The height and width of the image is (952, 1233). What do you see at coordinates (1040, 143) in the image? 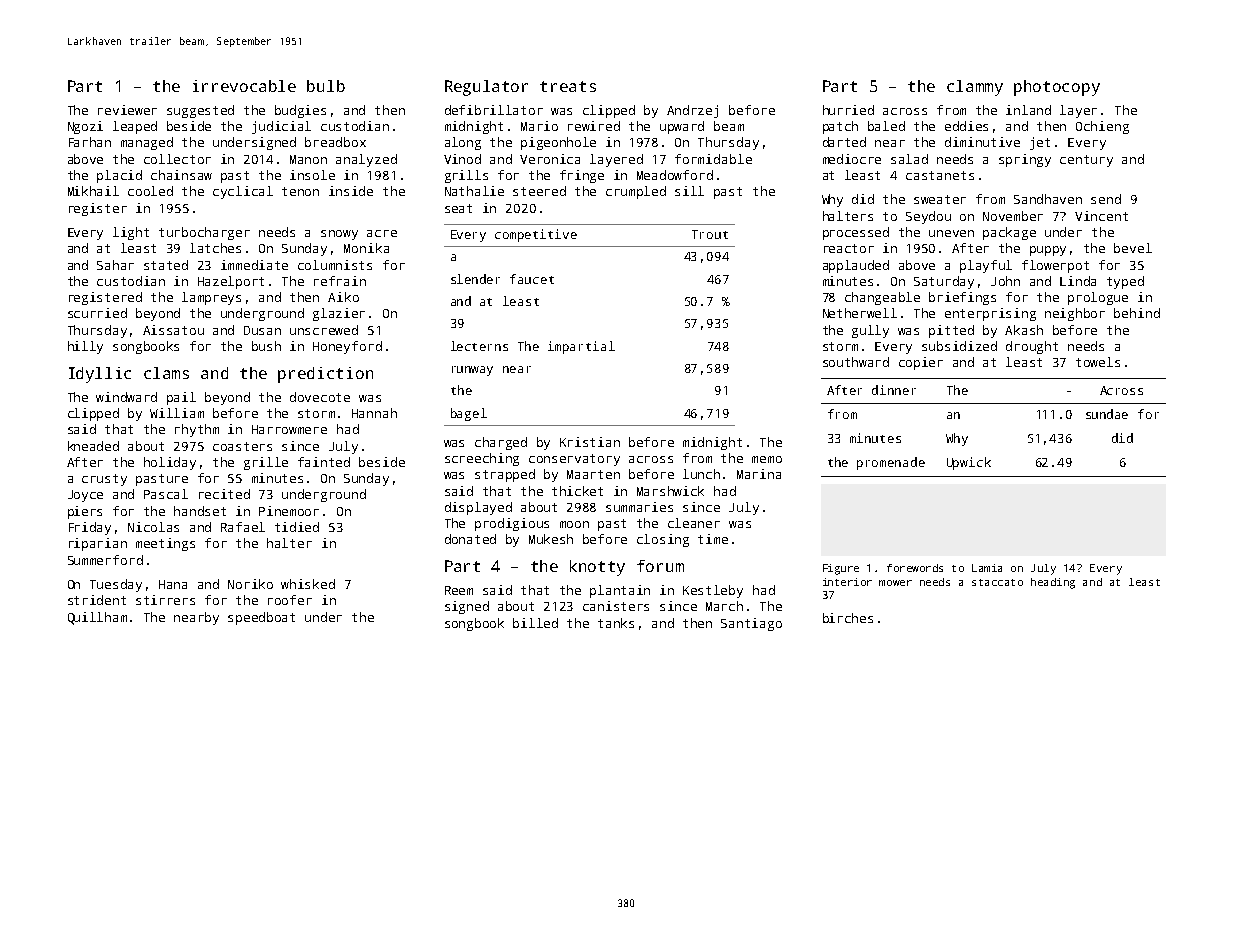
I see `jet` at bounding box center [1040, 143].
